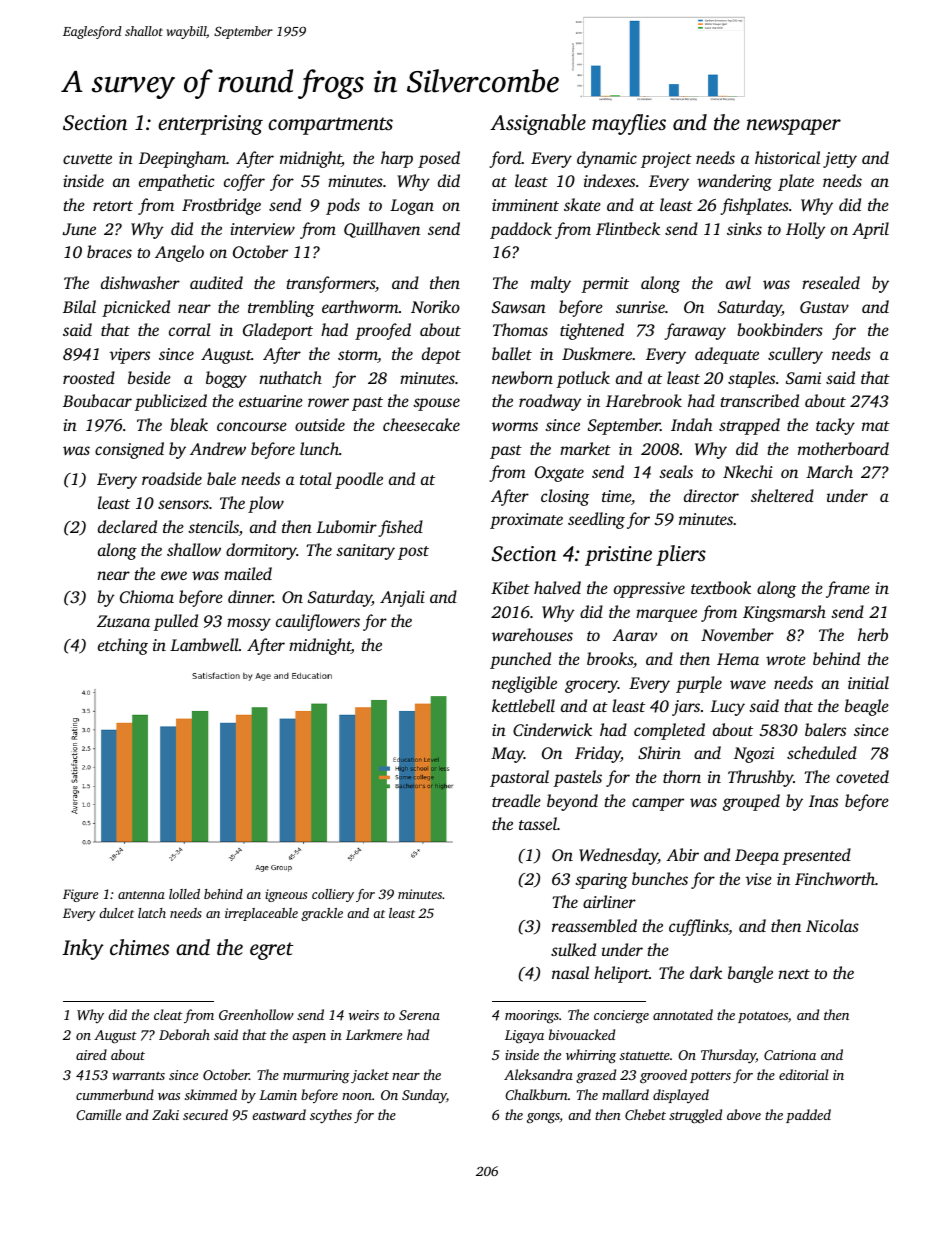 The width and height of the document is (952, 1233). What do you see at coordinates (210, 125) in the document?
I see `enterprising` at bounding box center [210, 125].
